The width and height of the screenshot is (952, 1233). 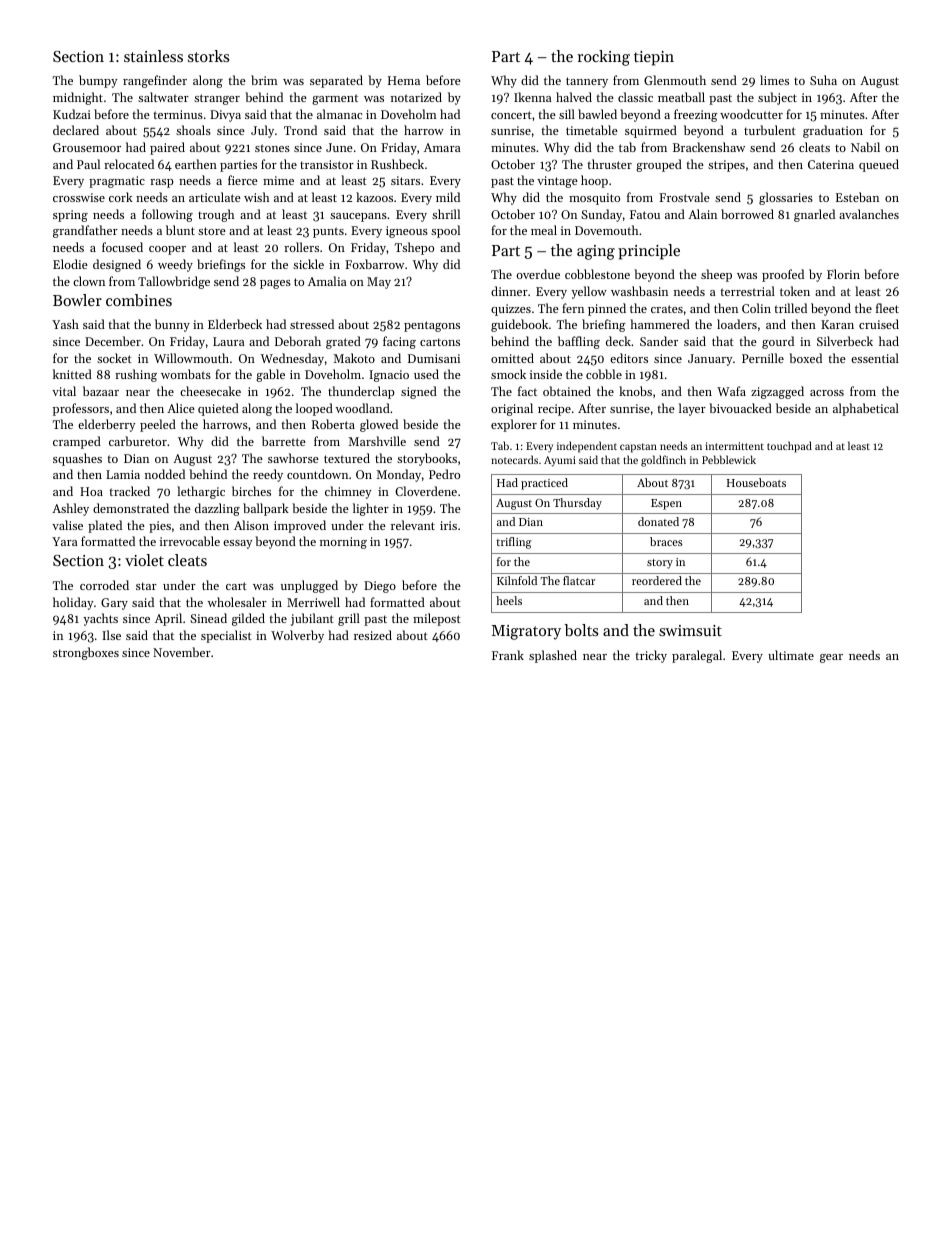 I want to click on terminus, so click(x=178, y=114).
